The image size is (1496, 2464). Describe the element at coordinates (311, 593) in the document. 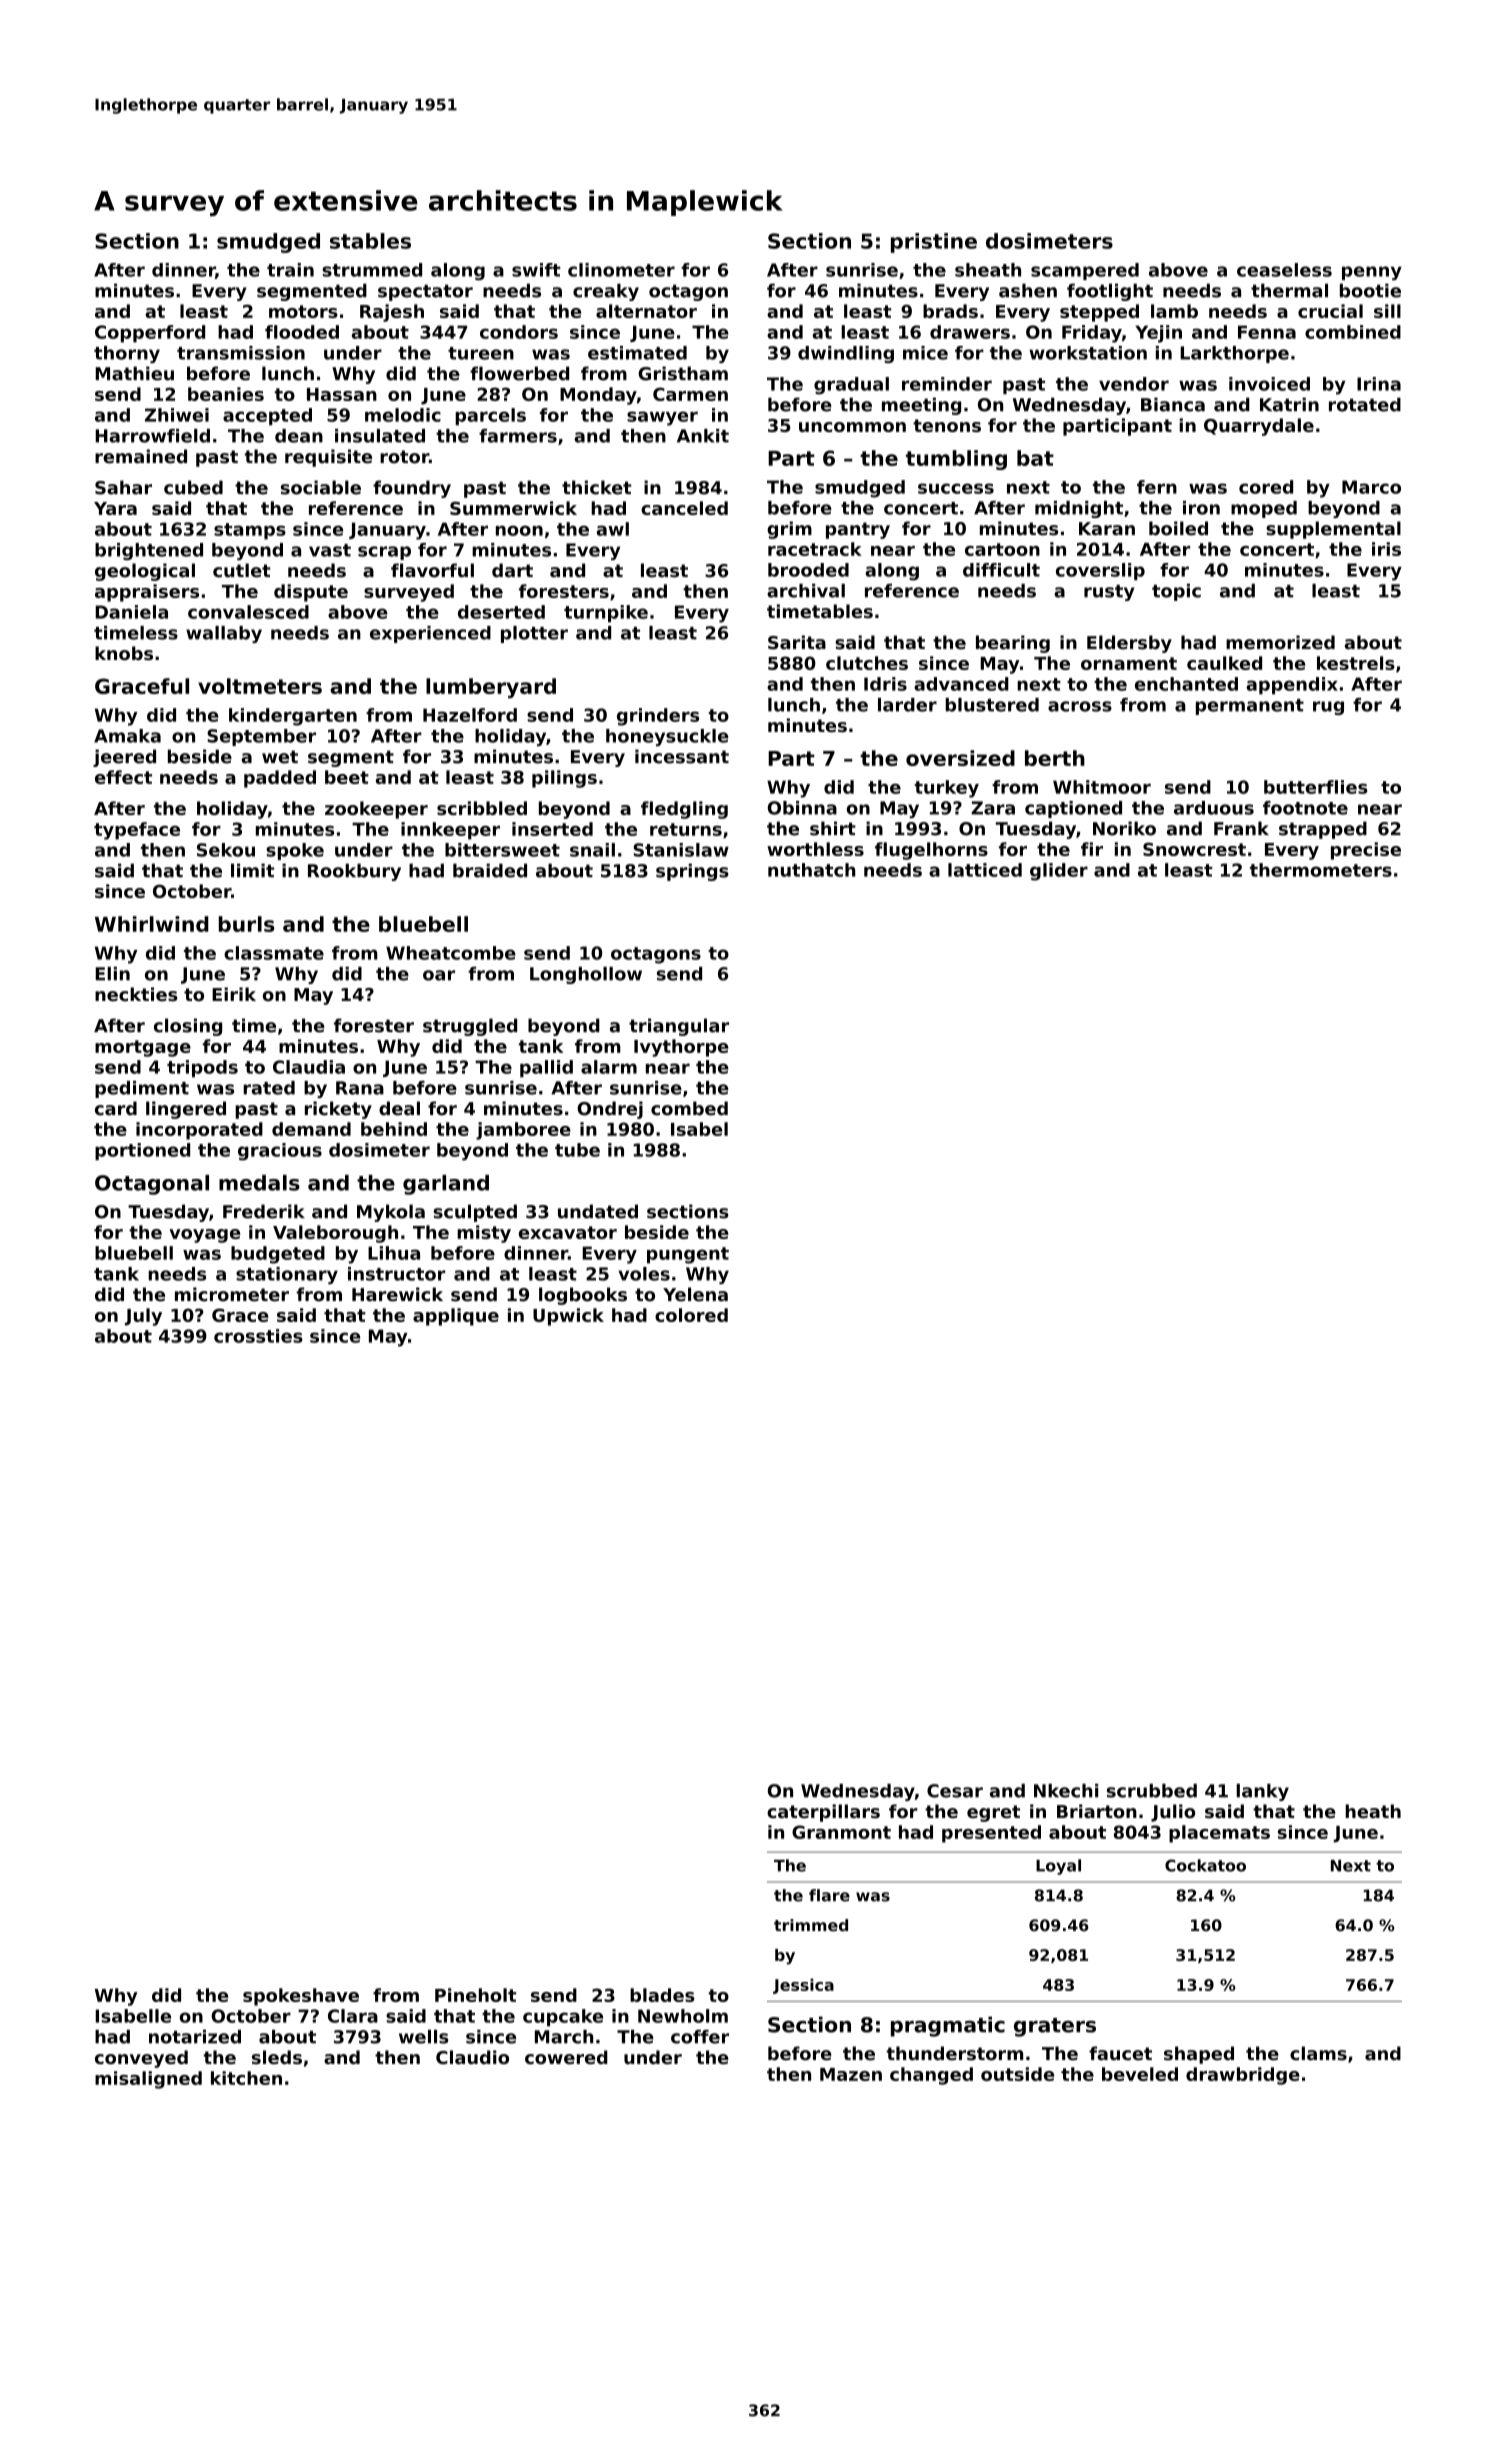

I see `dispute` at that location.
